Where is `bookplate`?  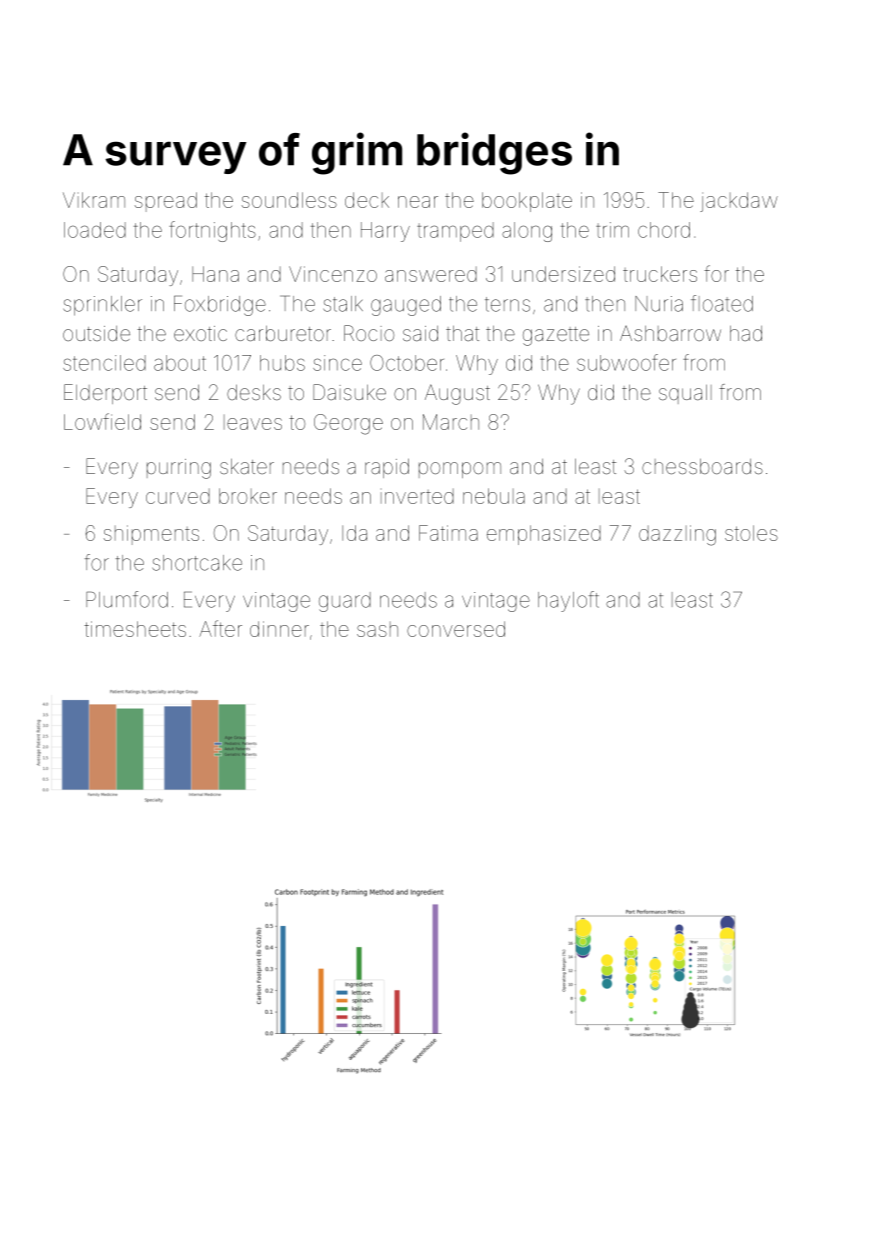 bookplate is located at coordinates (527, 202).
